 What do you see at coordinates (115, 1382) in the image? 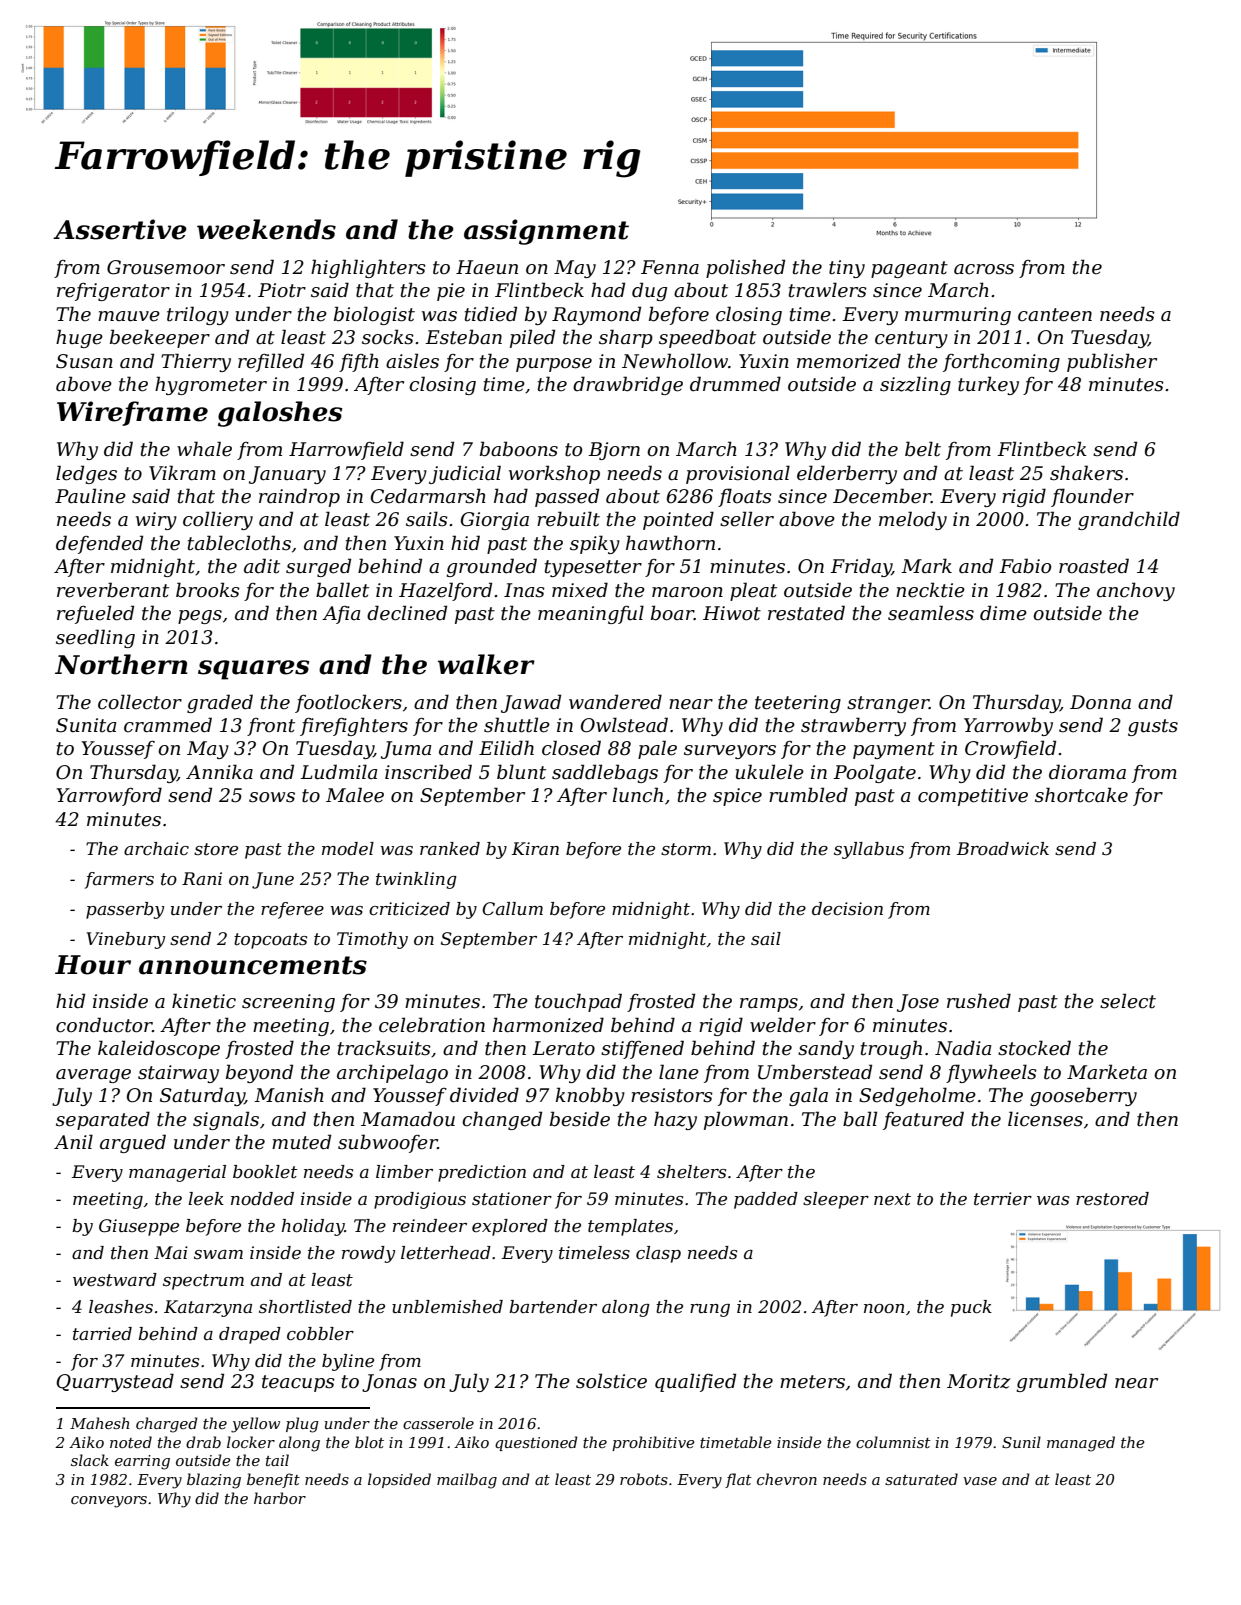
I see `Quarrystead` at bounding box center [115, 1382].
